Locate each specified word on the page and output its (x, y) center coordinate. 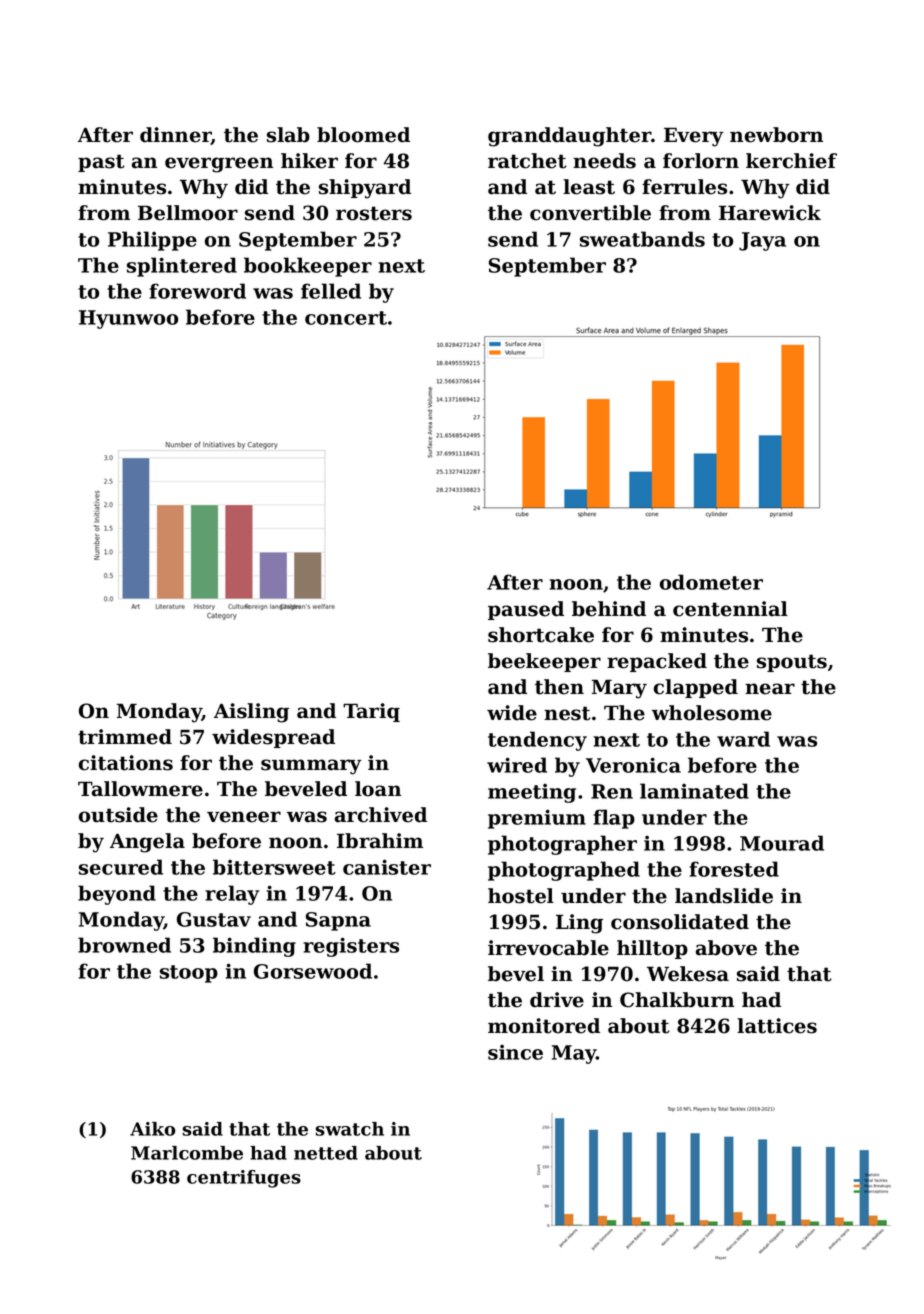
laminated (694, 791)
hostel (521, 896)
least (589, 187)
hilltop (652, 949)
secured (121, 867)
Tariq (371, 712)
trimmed (125, 737)
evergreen (219, 165)
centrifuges (244, 1179)
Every (694, 137)
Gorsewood (313, 971)
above (726, 948)
